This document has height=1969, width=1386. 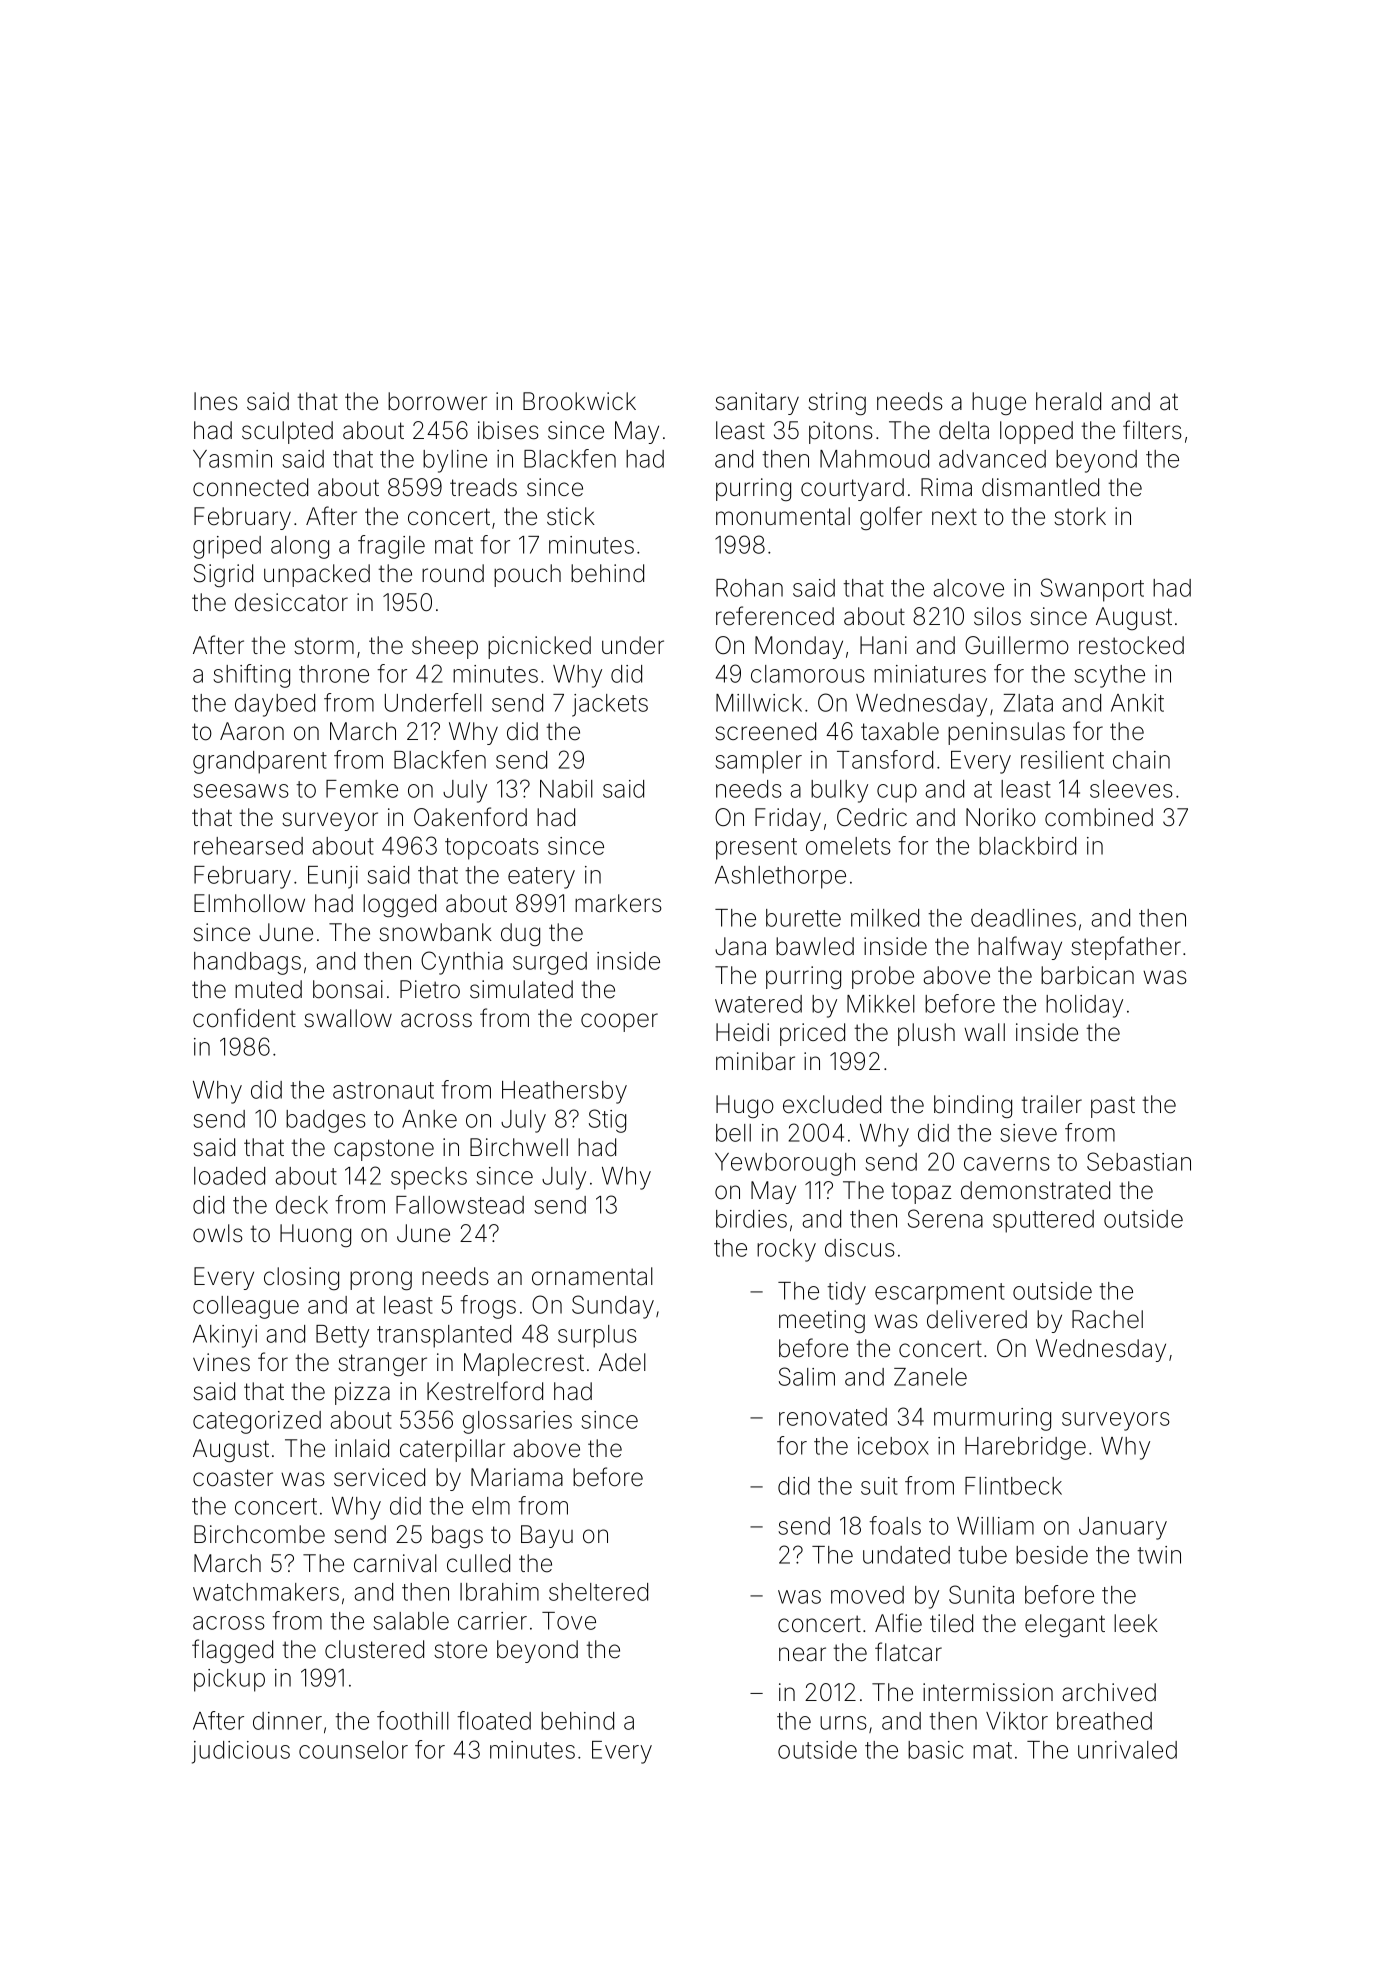 What do you see at coordinates (935, 1750) in the document?
I see `basic` at bounding box center [935, 1750].
